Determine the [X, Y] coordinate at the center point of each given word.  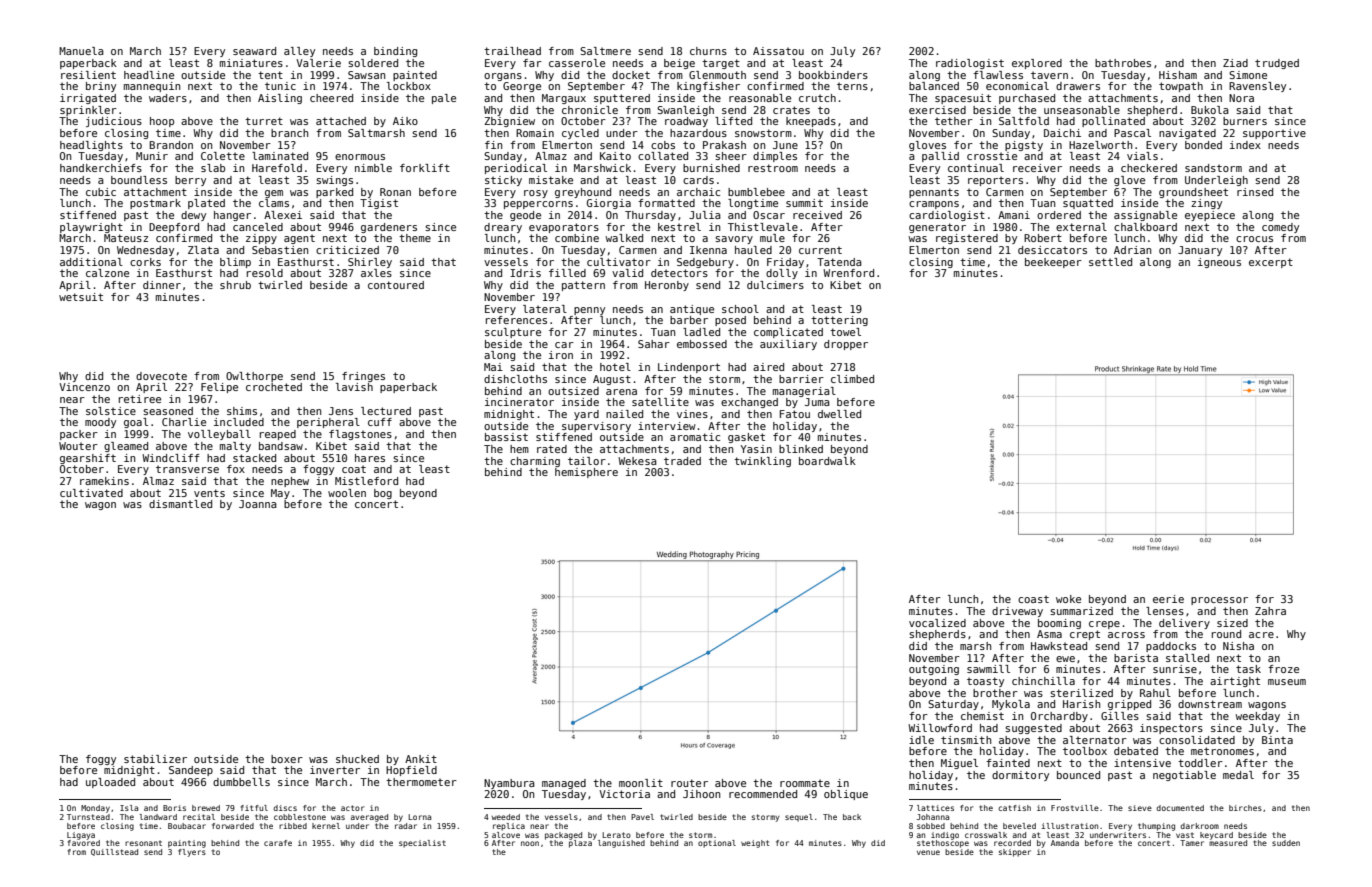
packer [79, 435]
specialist [422, 844]
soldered [373, 63]
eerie [1168, 599]
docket [631, 75]
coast [1033, 599]
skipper [1015, 853]
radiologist [970, 64]
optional [717, 844]
